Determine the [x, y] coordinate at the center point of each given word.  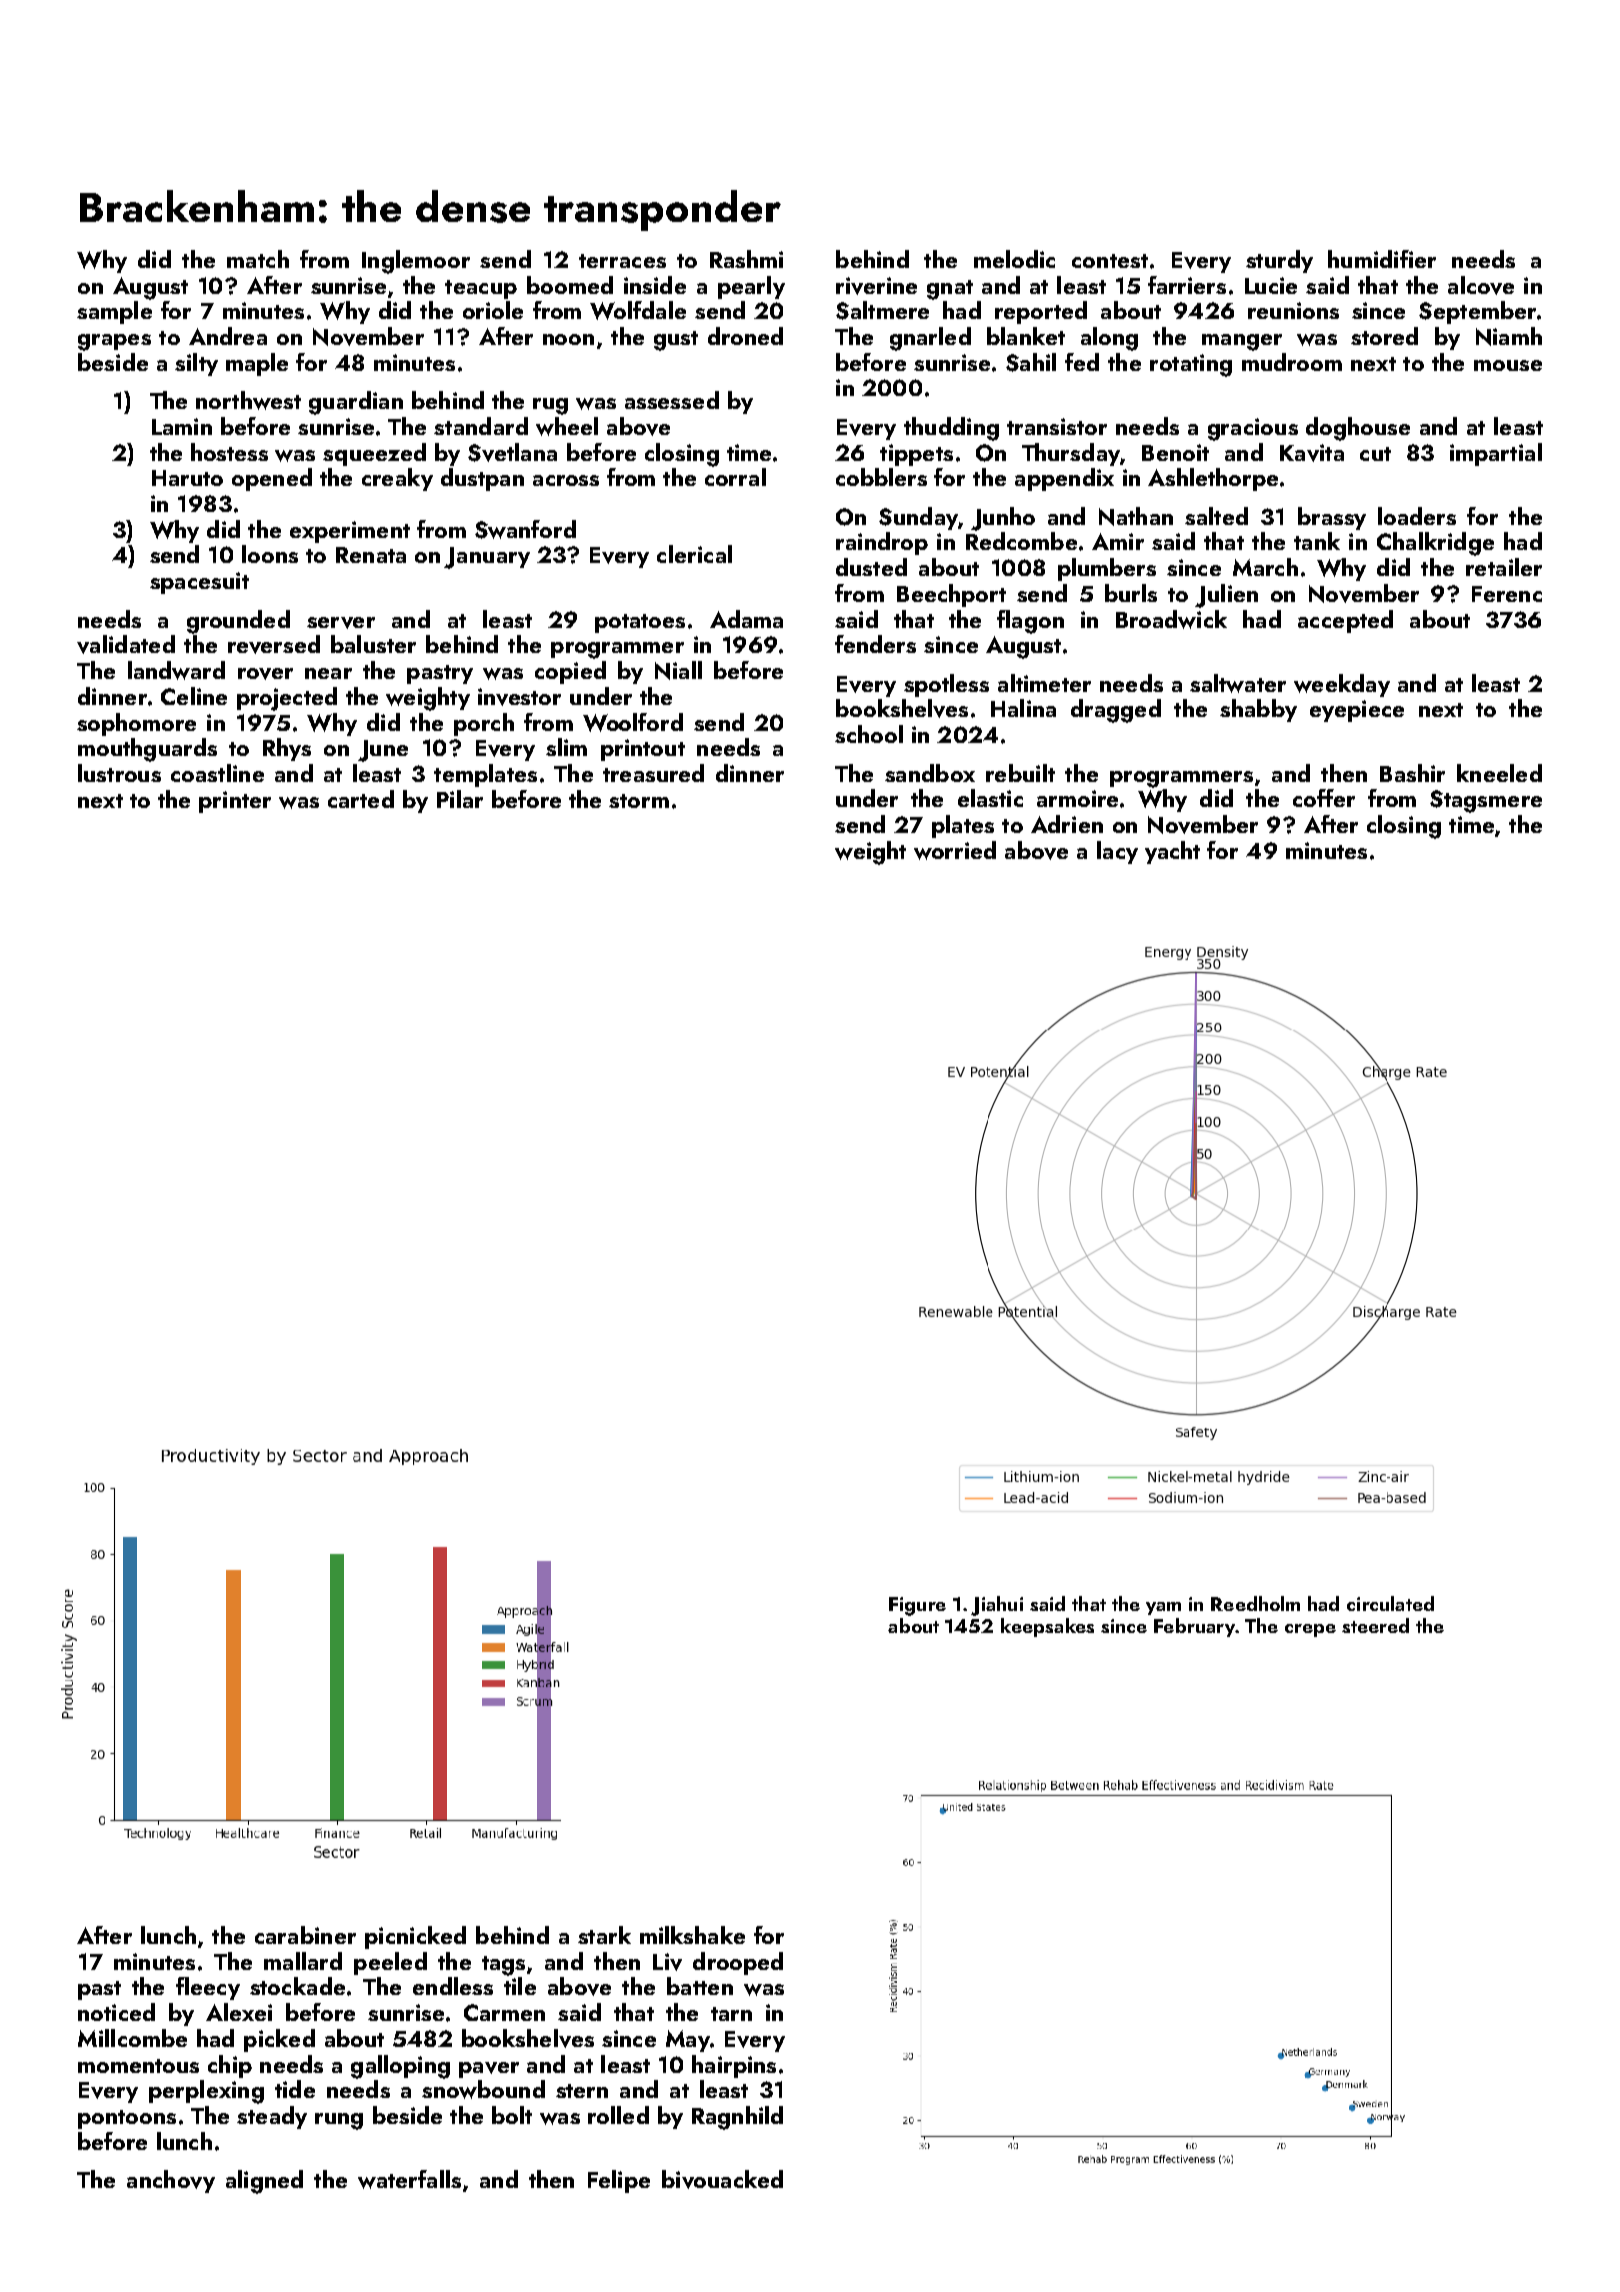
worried [955, 850]
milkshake [692, 1935]
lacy [1117, 852]
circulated [1390, 1603]
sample [114, 312]
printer [235, 802]
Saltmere [882, 310]
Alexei [239, 2012]
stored [1384, 336]
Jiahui [997, 1606]
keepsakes [1047, 1627]
